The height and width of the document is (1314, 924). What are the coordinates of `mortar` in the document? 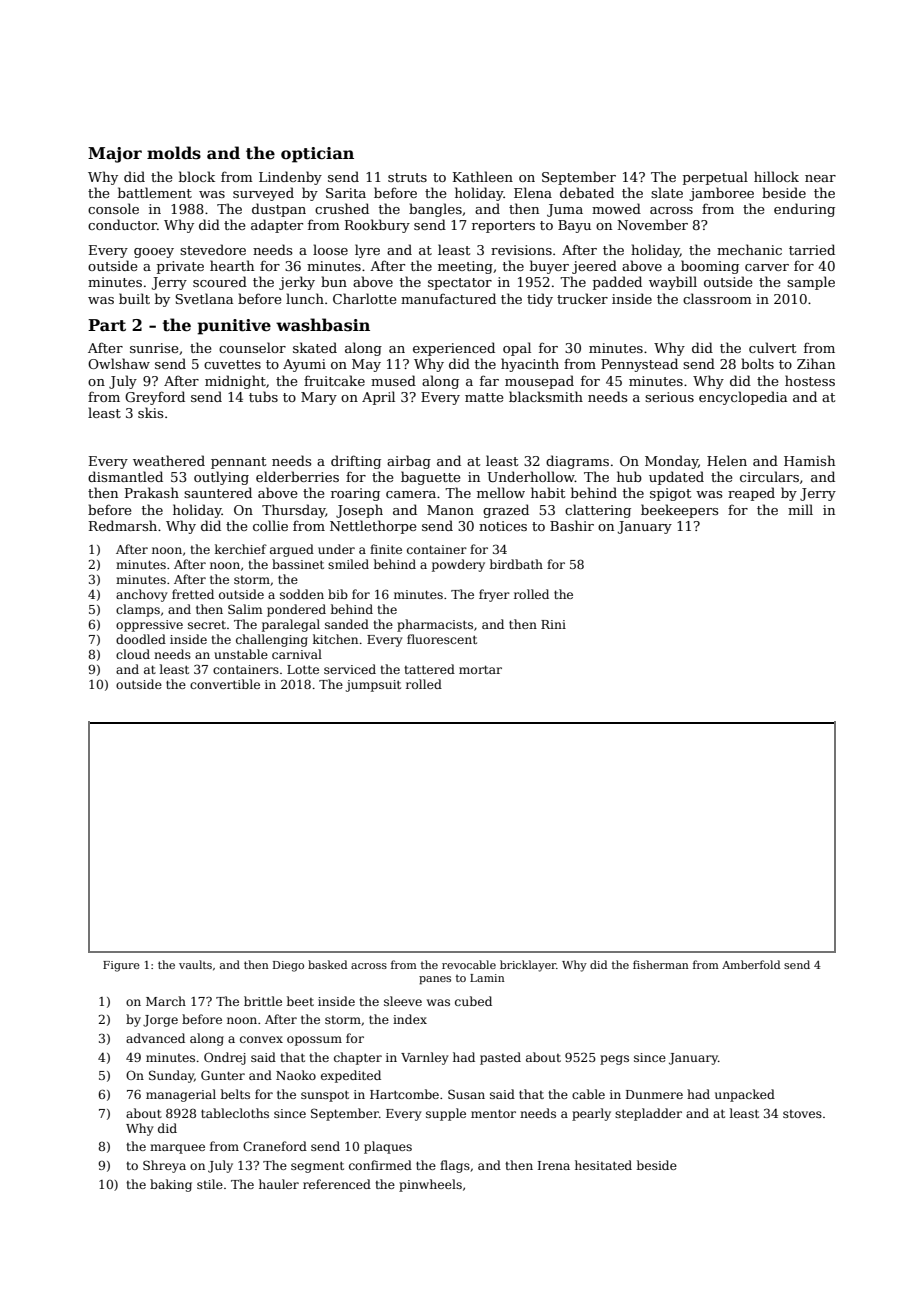 It's located at (480, 669).
